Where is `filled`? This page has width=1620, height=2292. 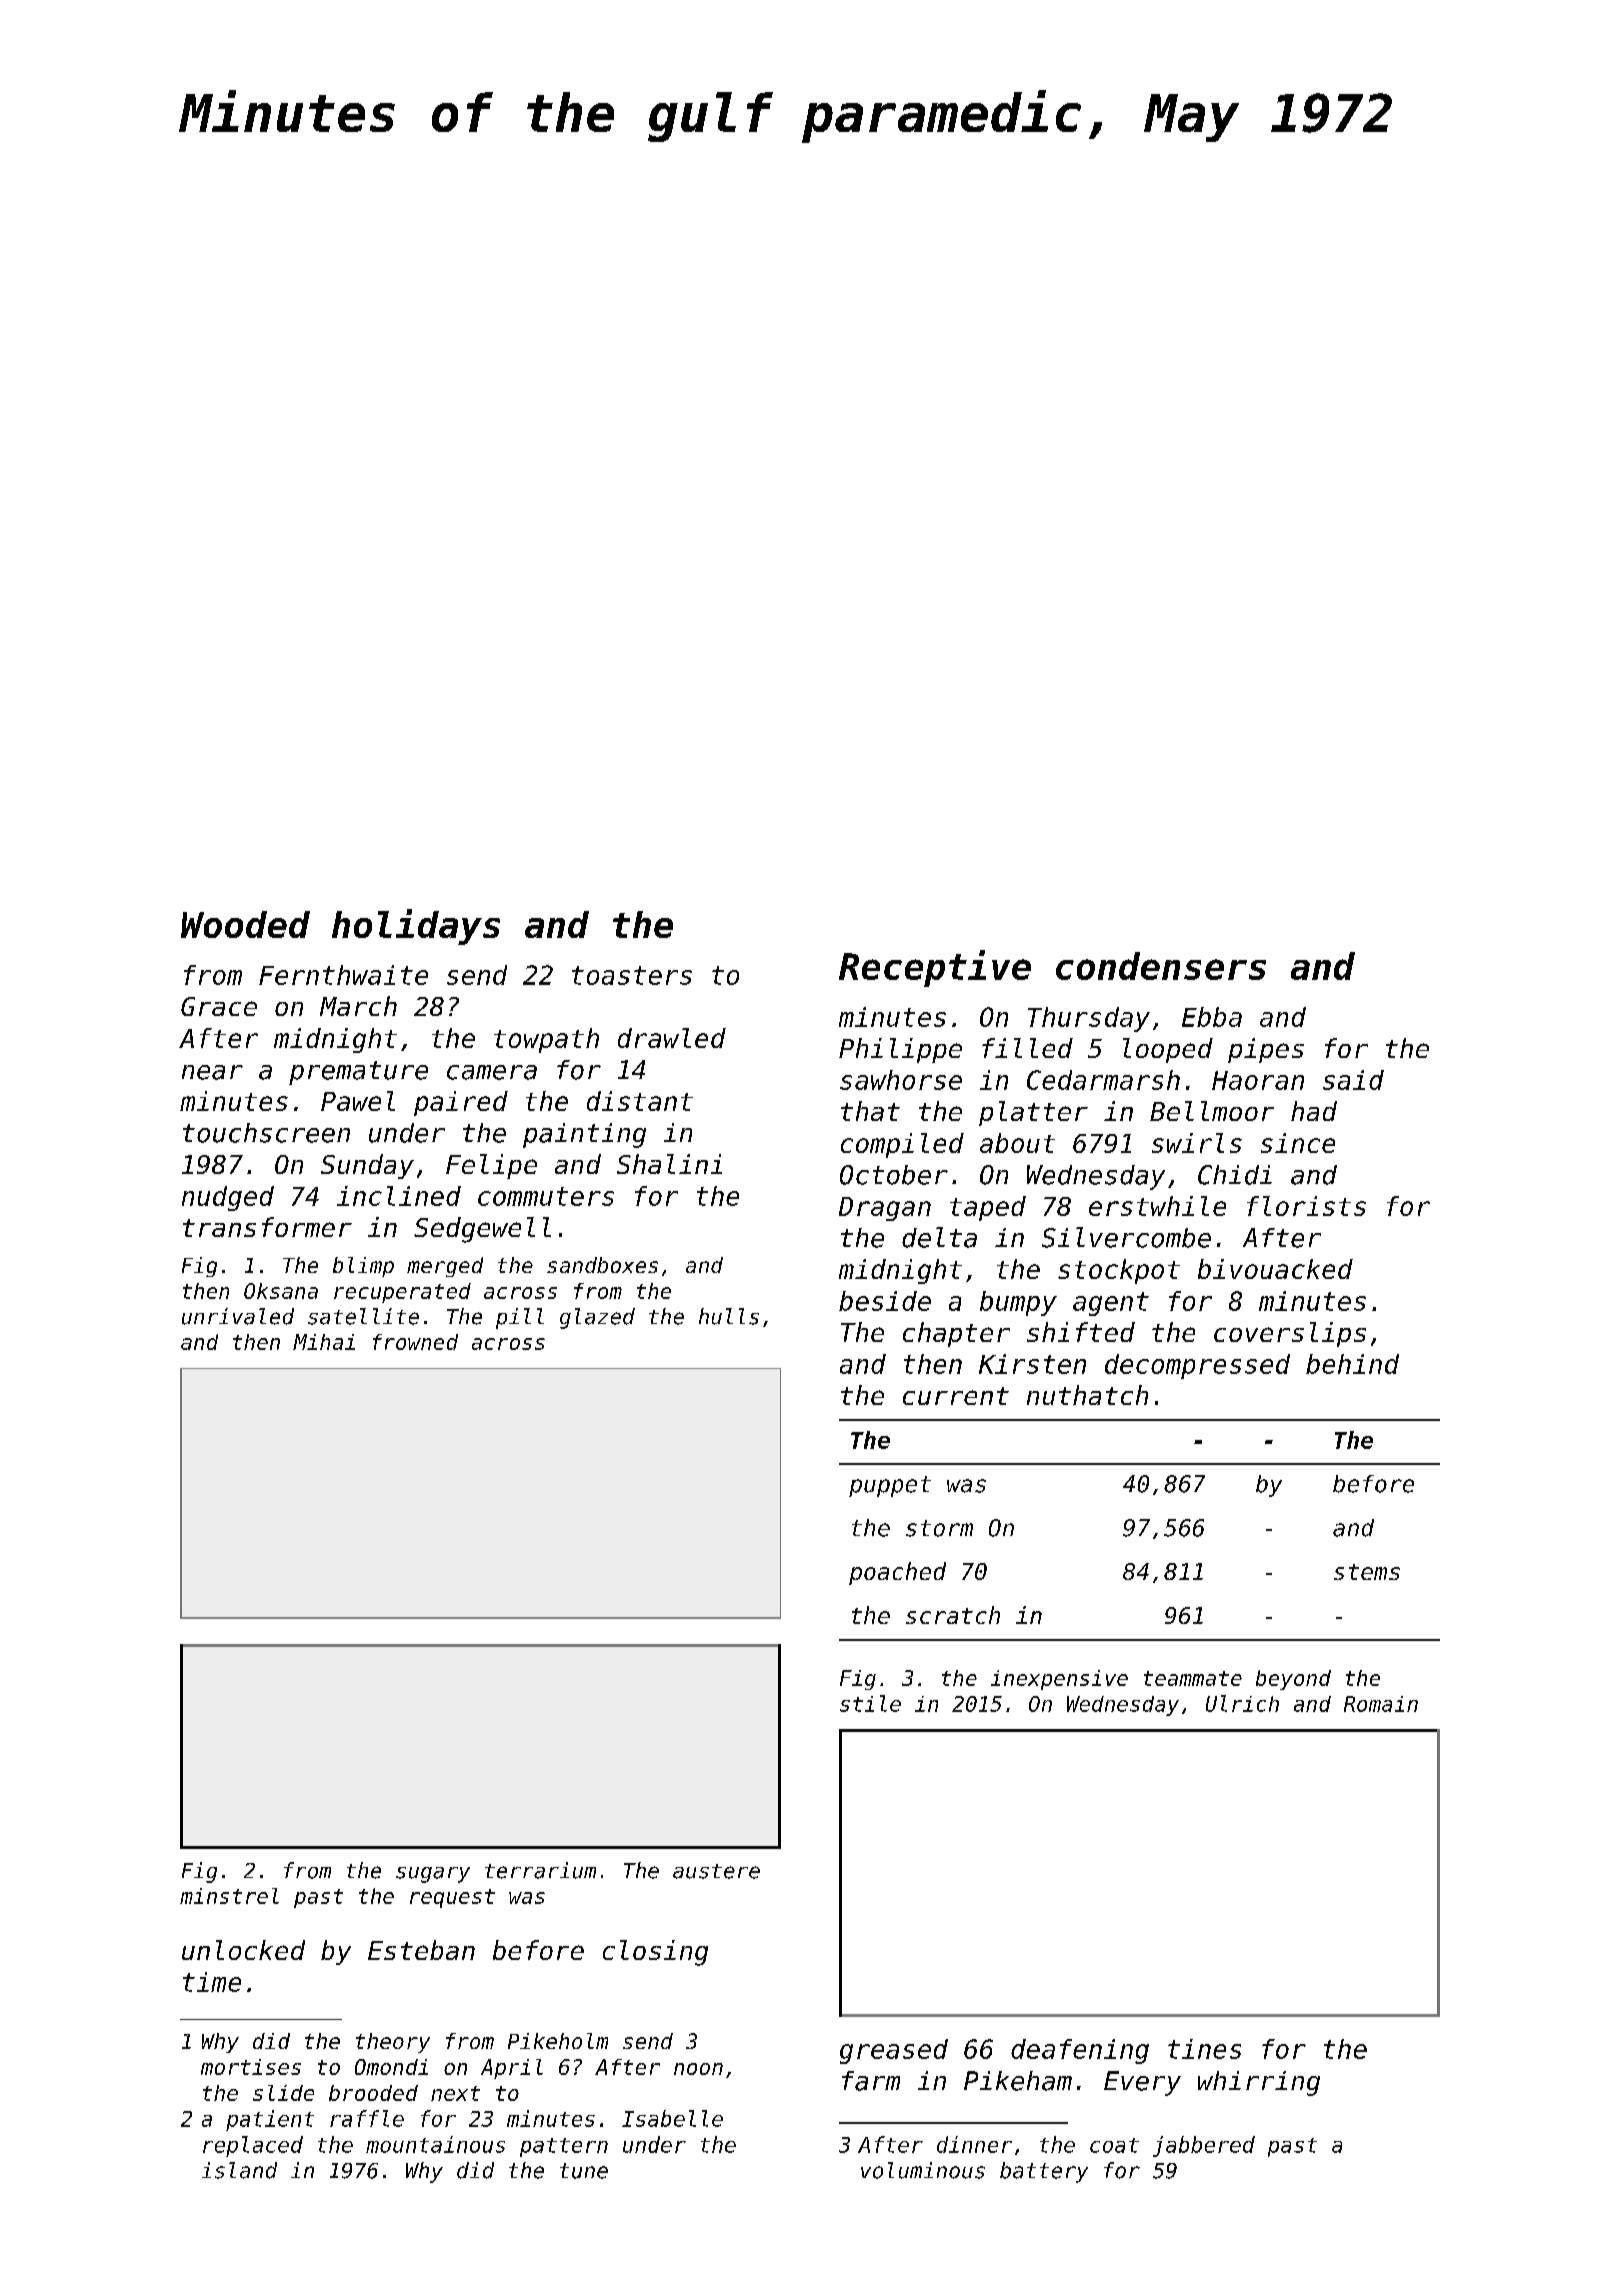
filled is located at coordinates (1027, 1048).
